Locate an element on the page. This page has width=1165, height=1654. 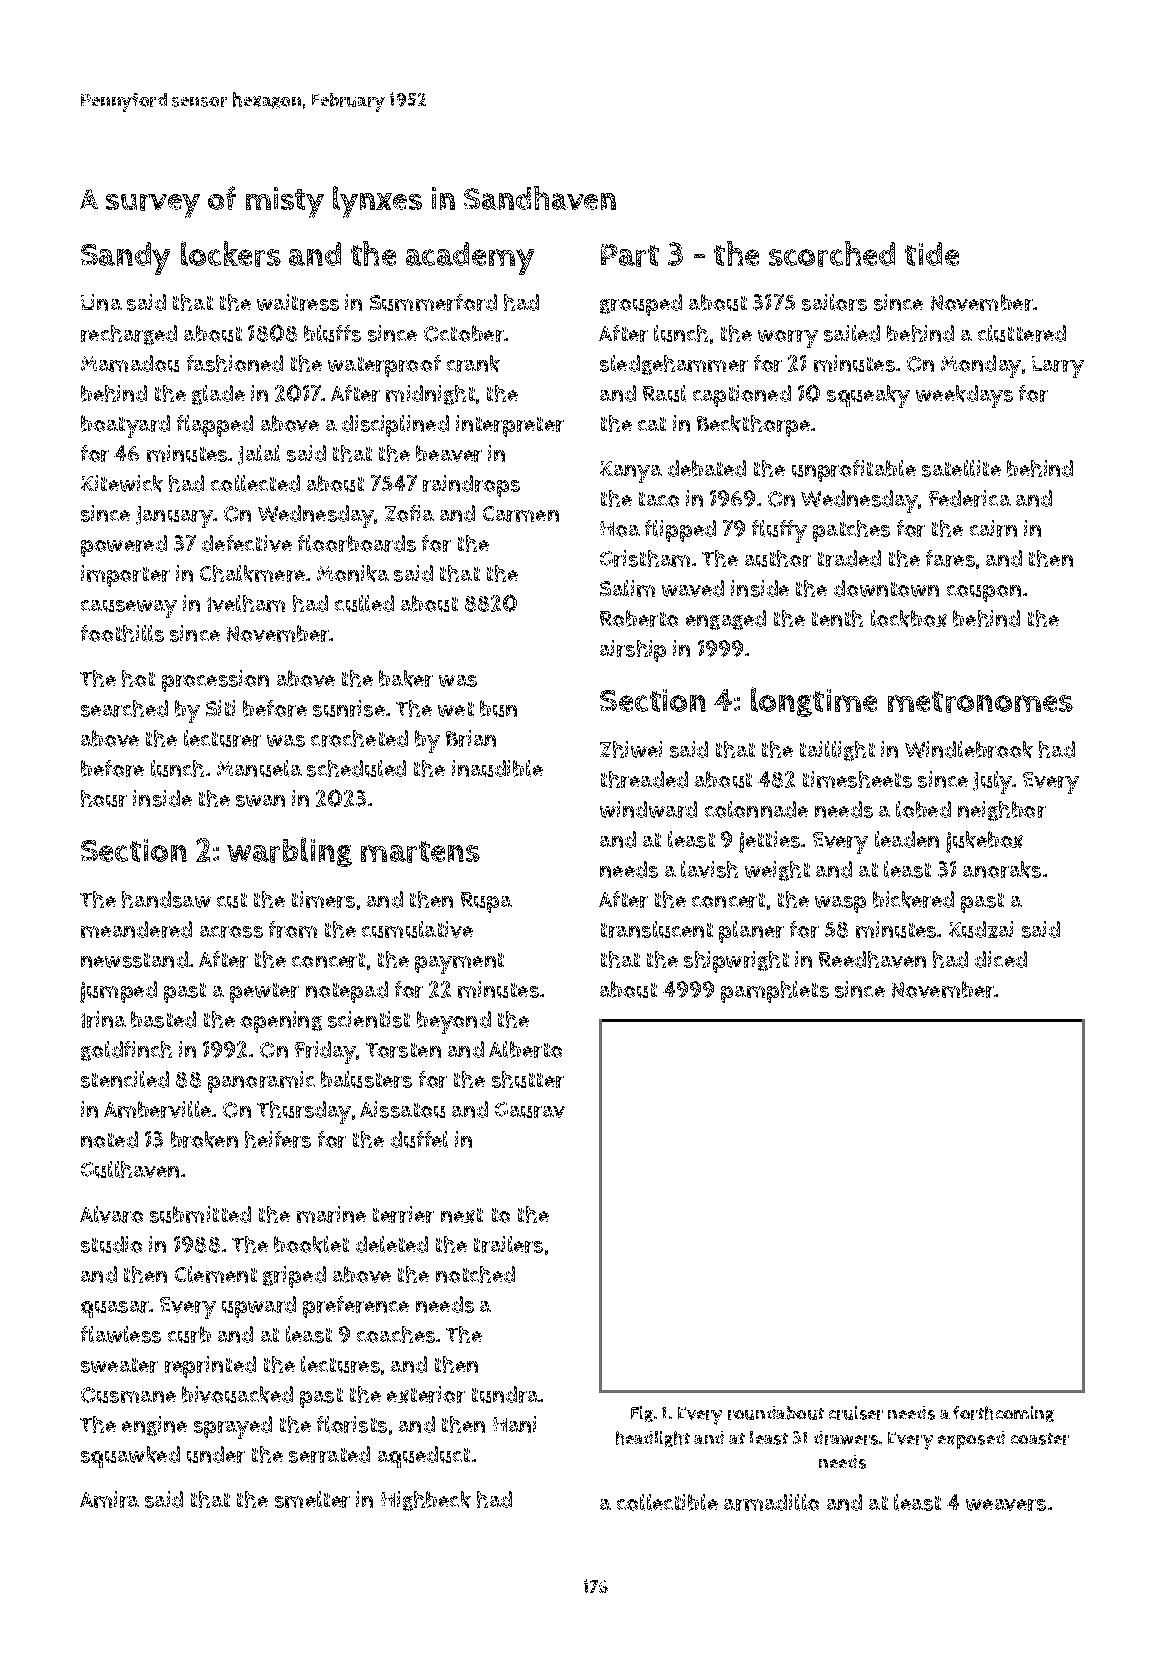
academy is located at coordinates (470, 258).
